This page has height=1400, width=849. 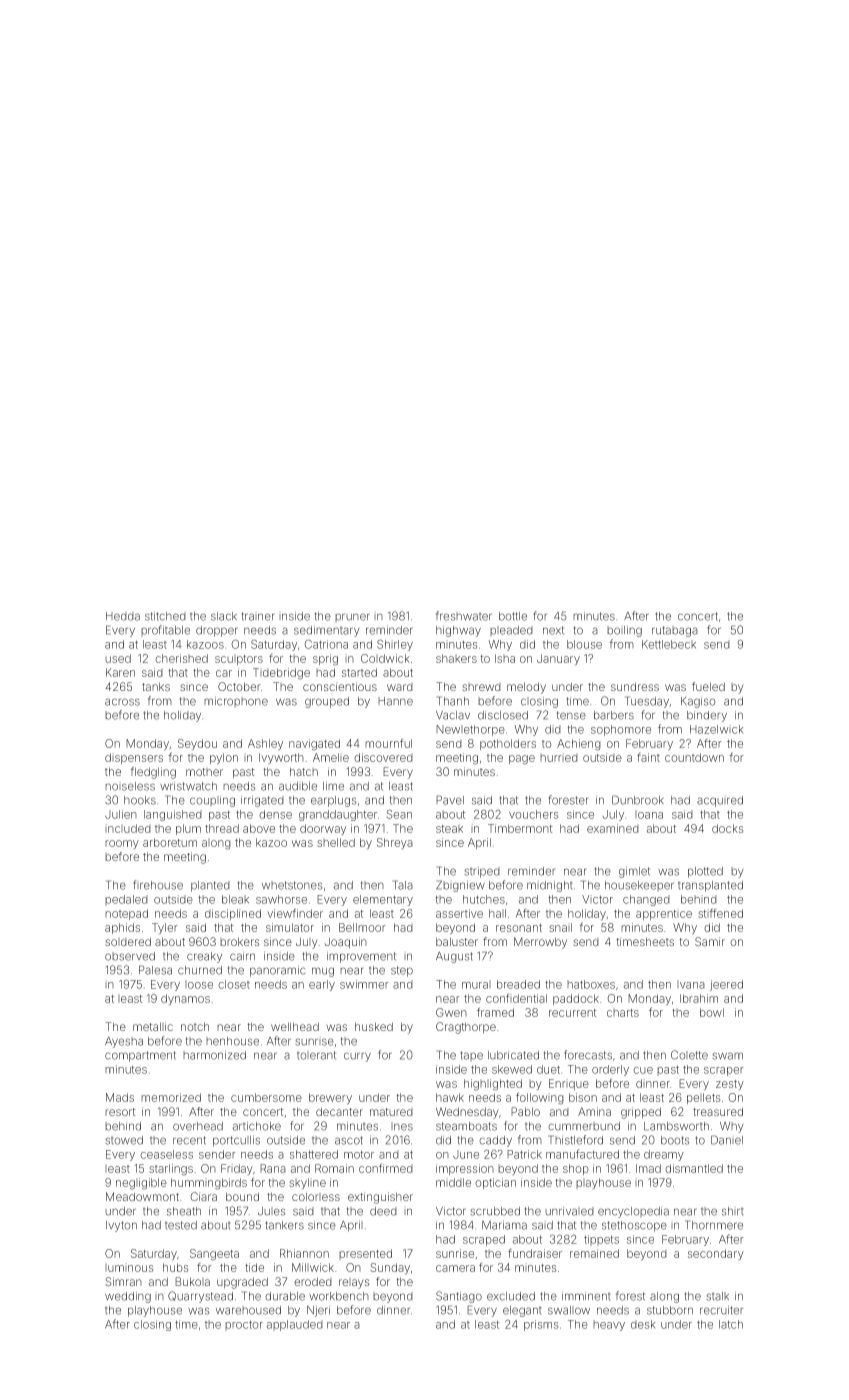 What do you see at coordinates (512, 1069) in the page?
I see `skewed` at bounding box center [512, 1069].
